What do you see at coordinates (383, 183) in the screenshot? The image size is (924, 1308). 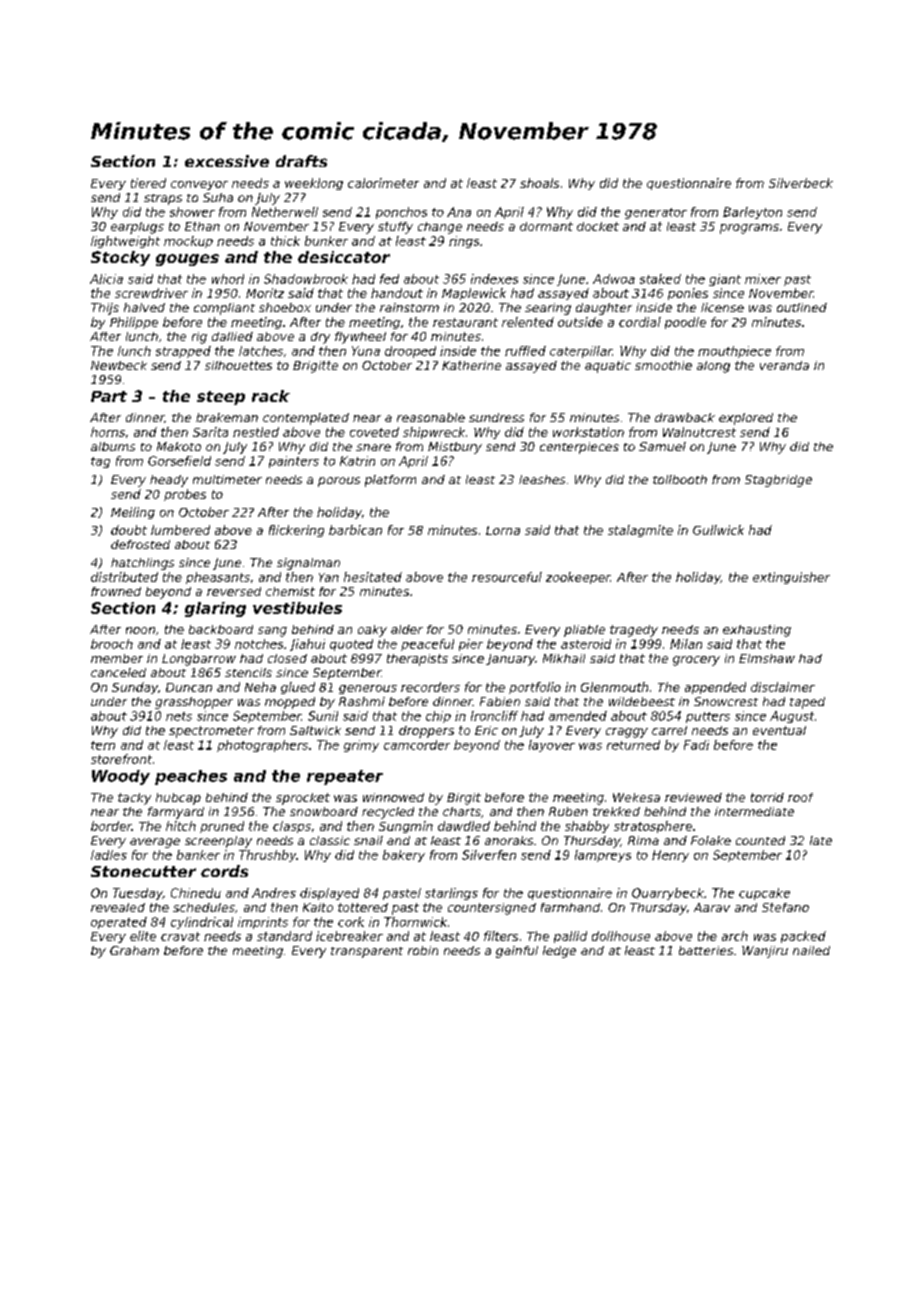 I see `calorimeter` at bounding box center [383, 183].
